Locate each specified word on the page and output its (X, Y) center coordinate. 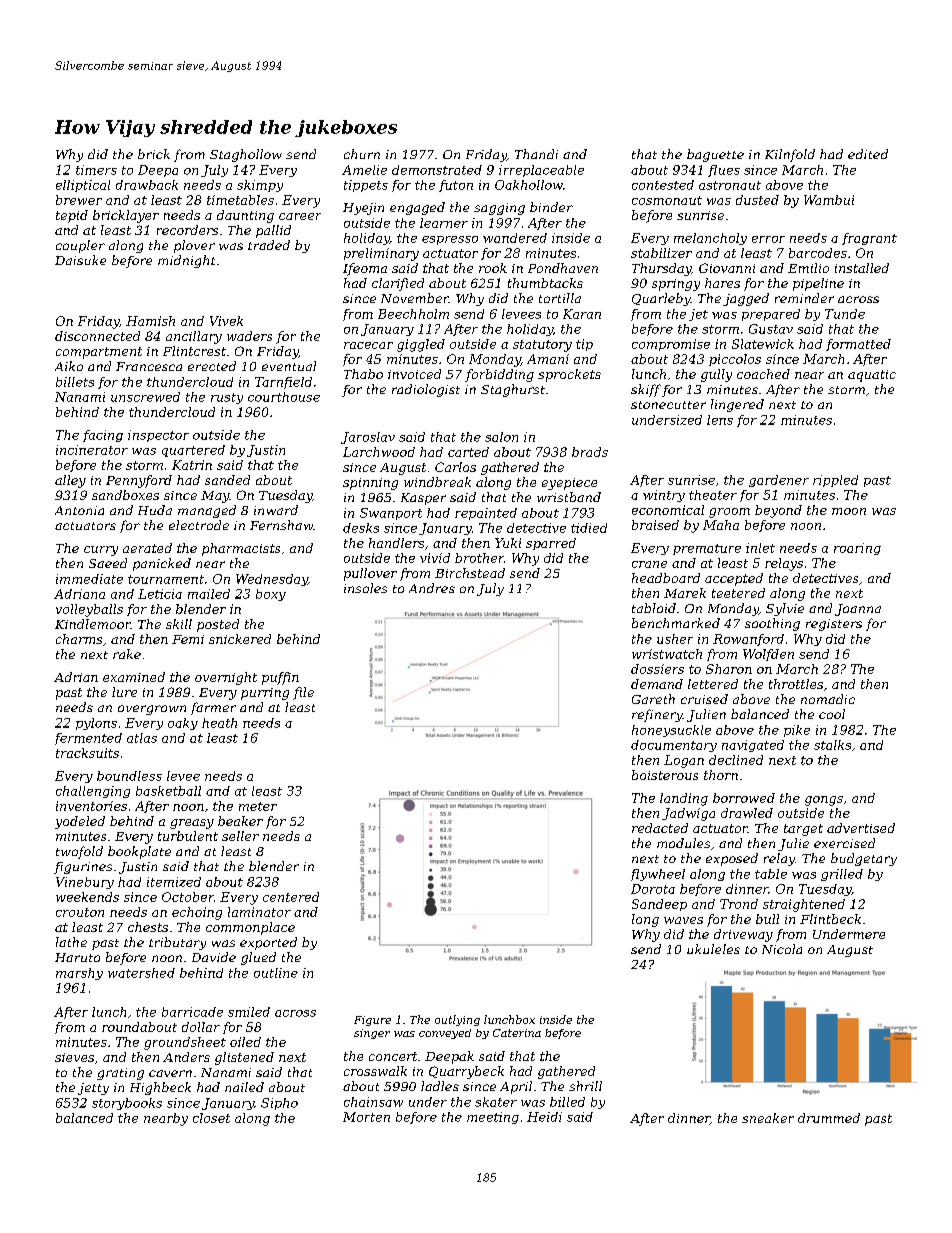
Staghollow (246, 155)
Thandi (536, 154)
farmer (213, 708)
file (303, 693)
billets (75, 382)
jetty (93, 1089)
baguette (715, 155)
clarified (398, 284)
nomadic (828, 699)
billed (567, 1102)
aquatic (872, 376)
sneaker (768, 1118)
